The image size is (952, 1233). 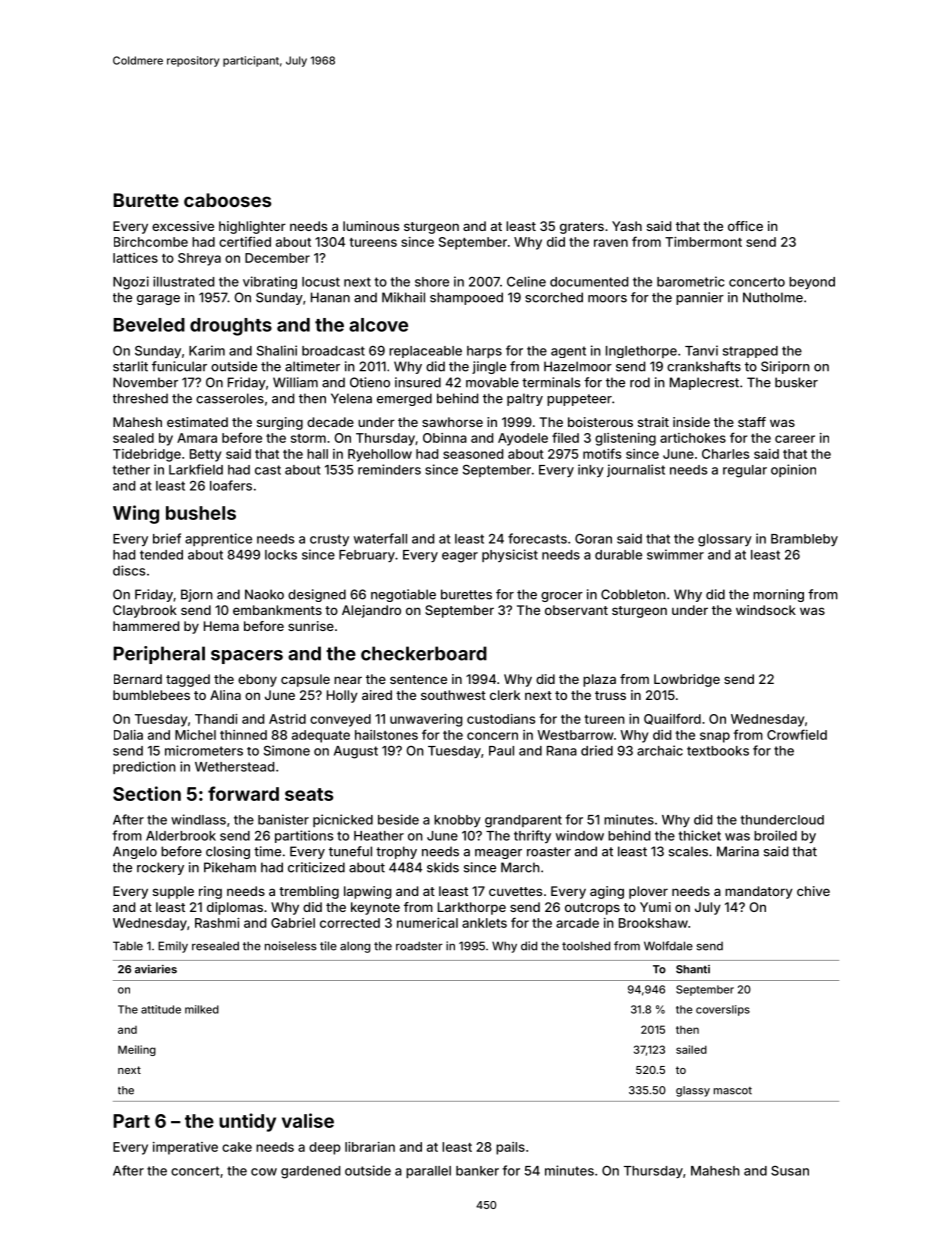 I want to click on office, so click(x=745, y=226).
